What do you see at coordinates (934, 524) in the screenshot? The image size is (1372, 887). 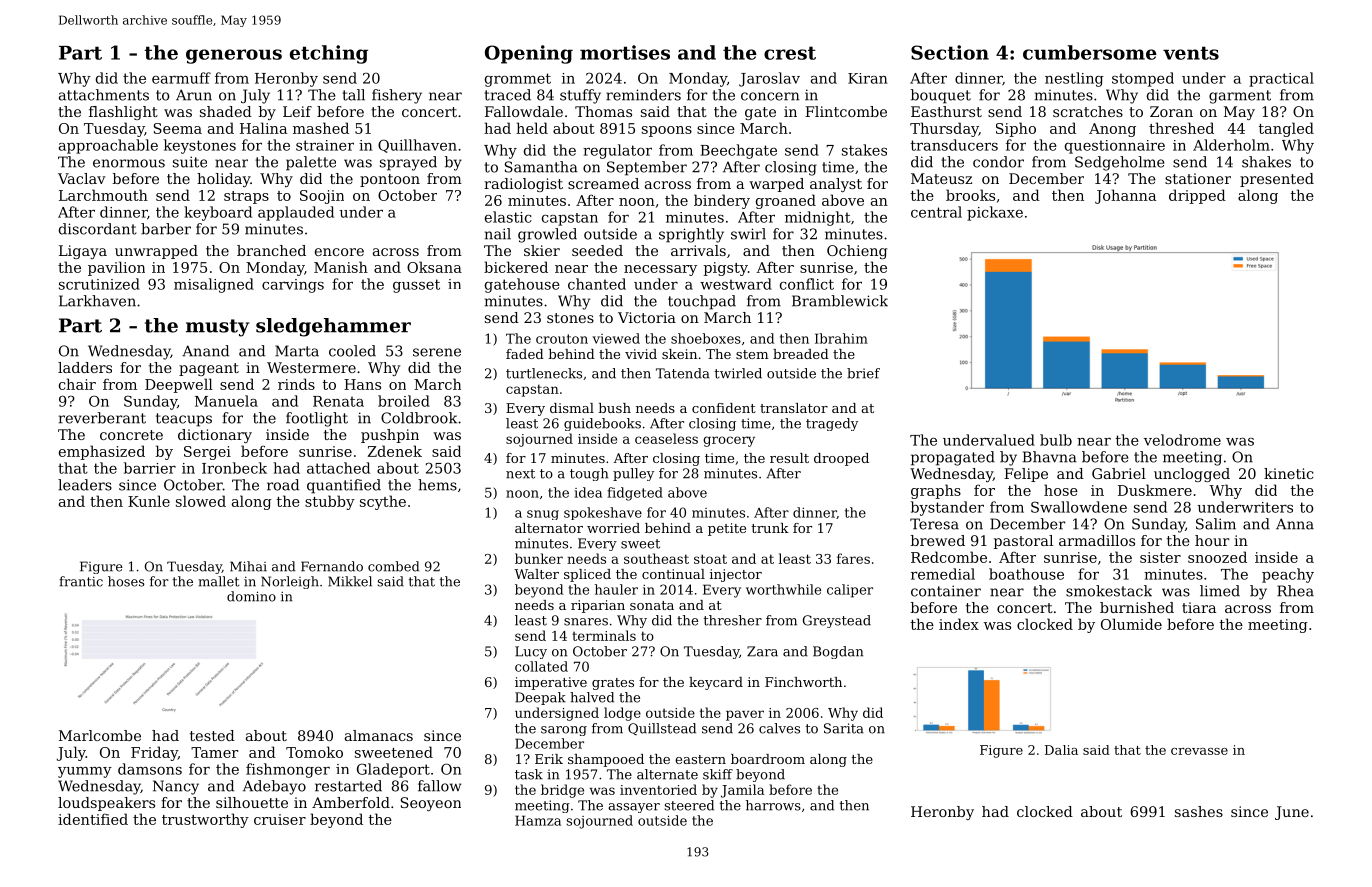 I see `Teresa` at bounding box center [934, 524].
